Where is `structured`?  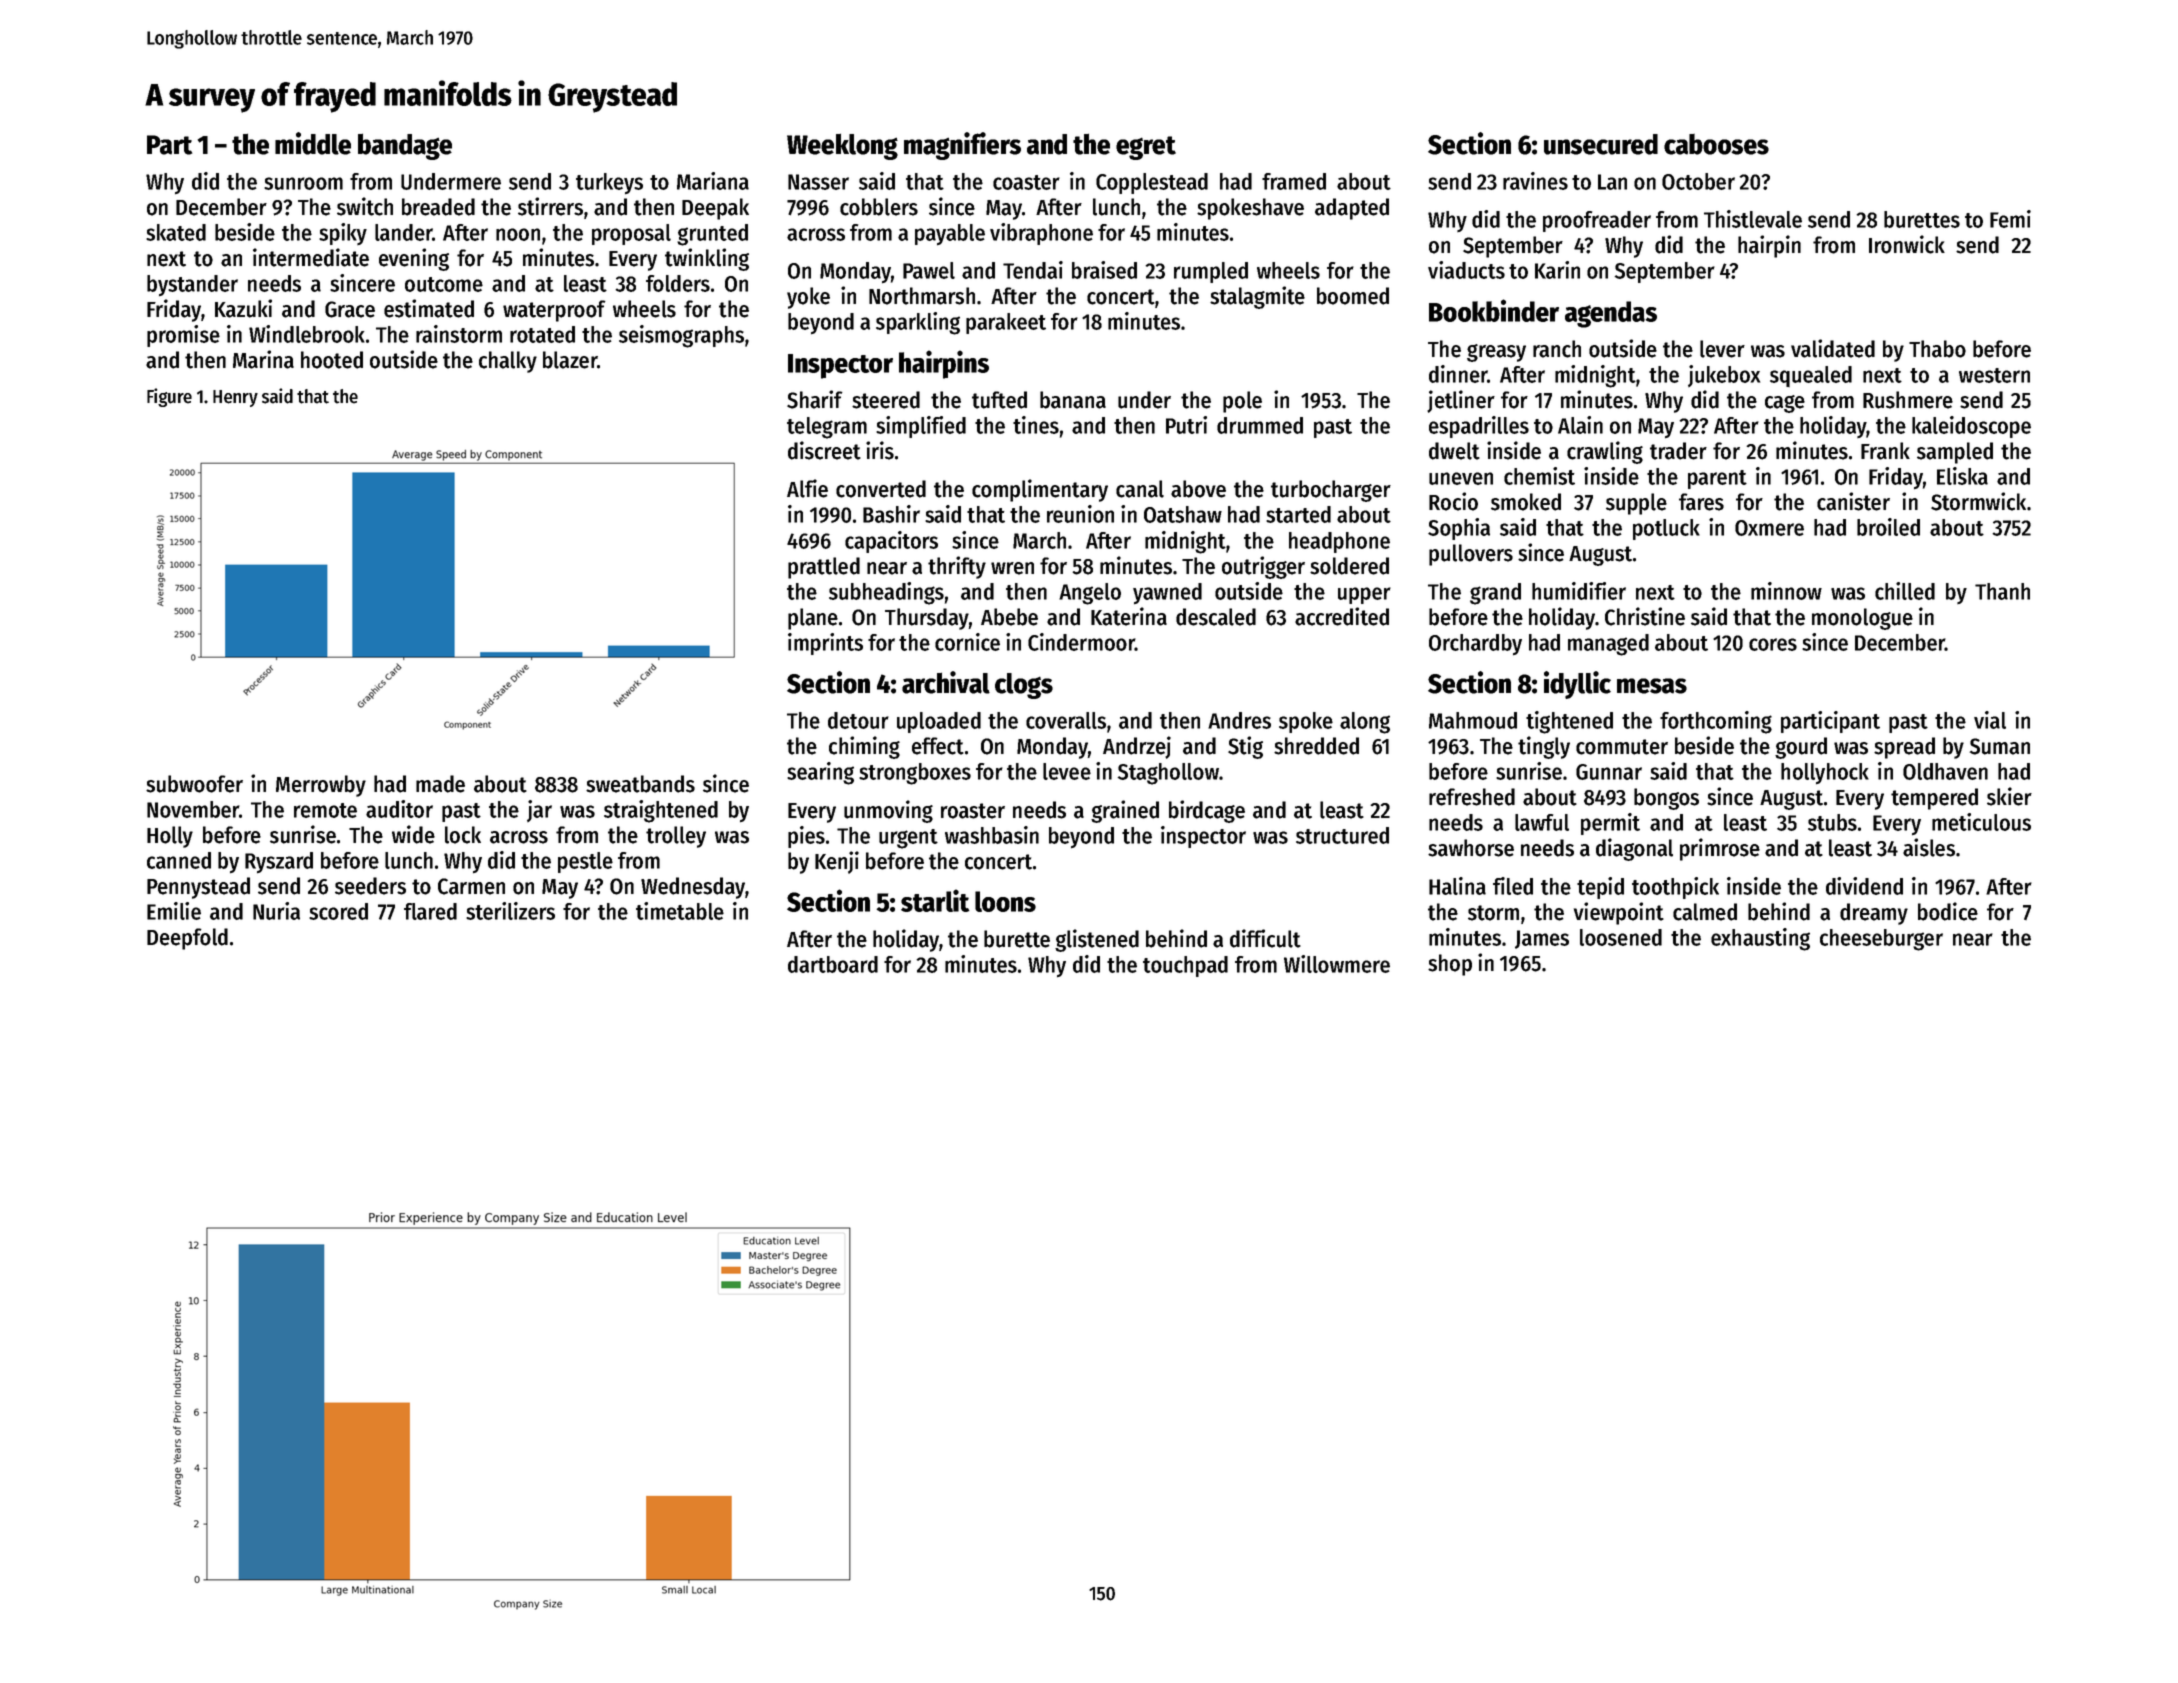 structured is located at coordinates (1342, 835).
